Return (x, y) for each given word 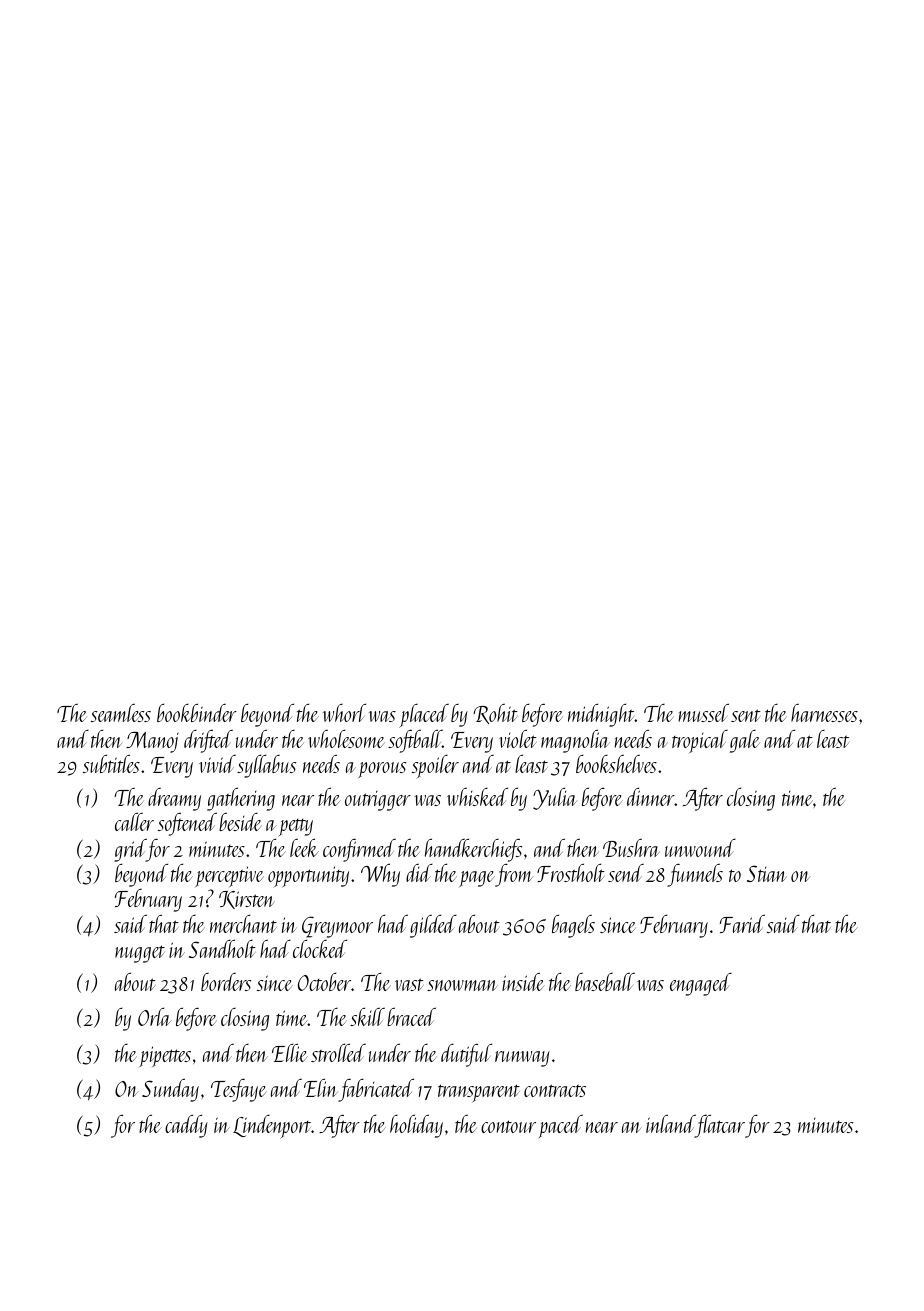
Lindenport (272, 1127)
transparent (479, 1093)
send (626, 873)
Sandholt (222, 948)
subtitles (111, 763)
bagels (573, 926)
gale (745, 741)
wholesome (346, 739)
